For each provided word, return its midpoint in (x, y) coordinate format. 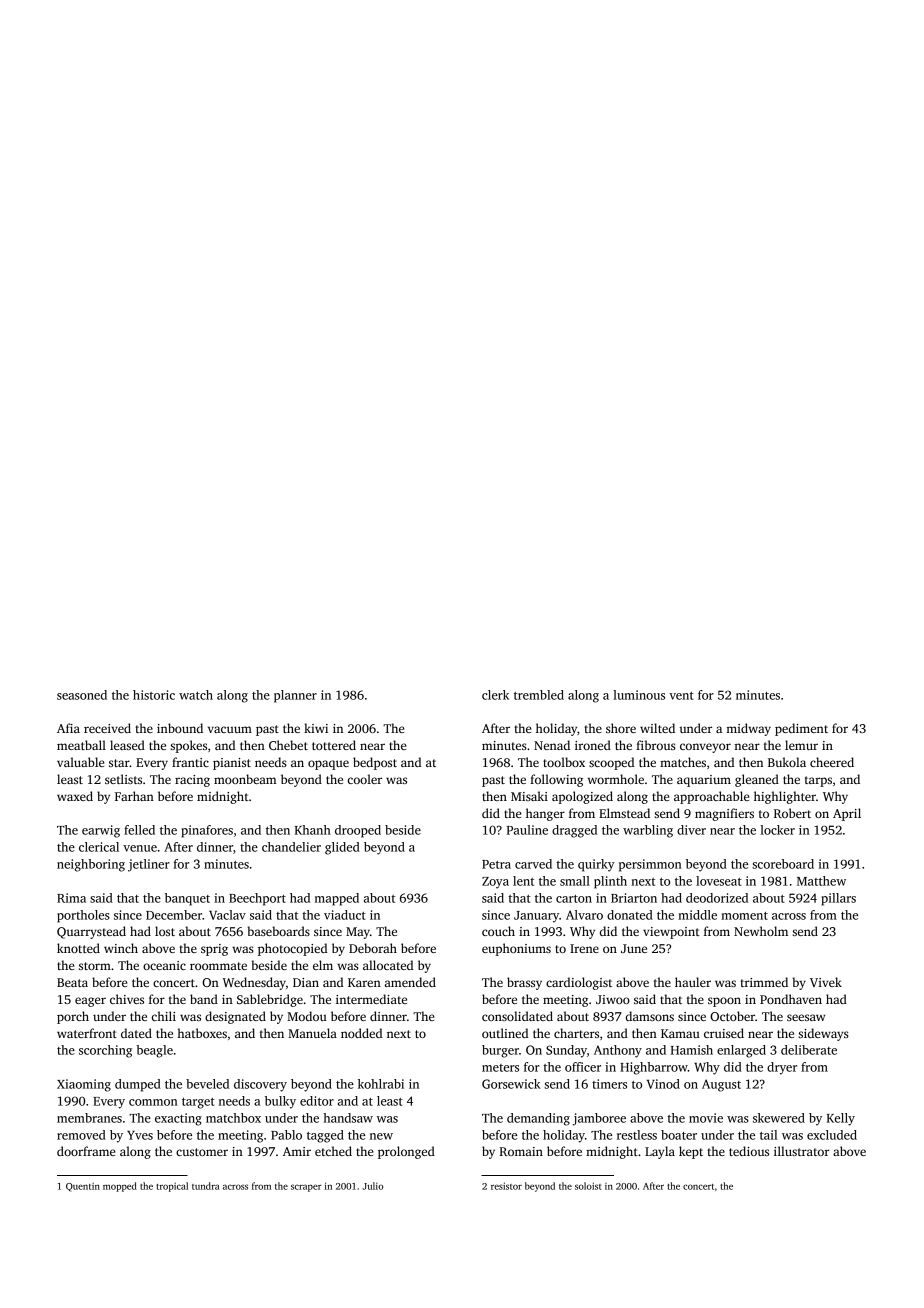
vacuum (230, 729)
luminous (639, 695)
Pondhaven (791, 999)
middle (697, 915)
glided (342, 848)
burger (500, 1051)
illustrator (801, 1151)
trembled (539, 695)
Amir (297, 1151)
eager (90, 1002)
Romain (521, 1151)
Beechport (257, 899)
